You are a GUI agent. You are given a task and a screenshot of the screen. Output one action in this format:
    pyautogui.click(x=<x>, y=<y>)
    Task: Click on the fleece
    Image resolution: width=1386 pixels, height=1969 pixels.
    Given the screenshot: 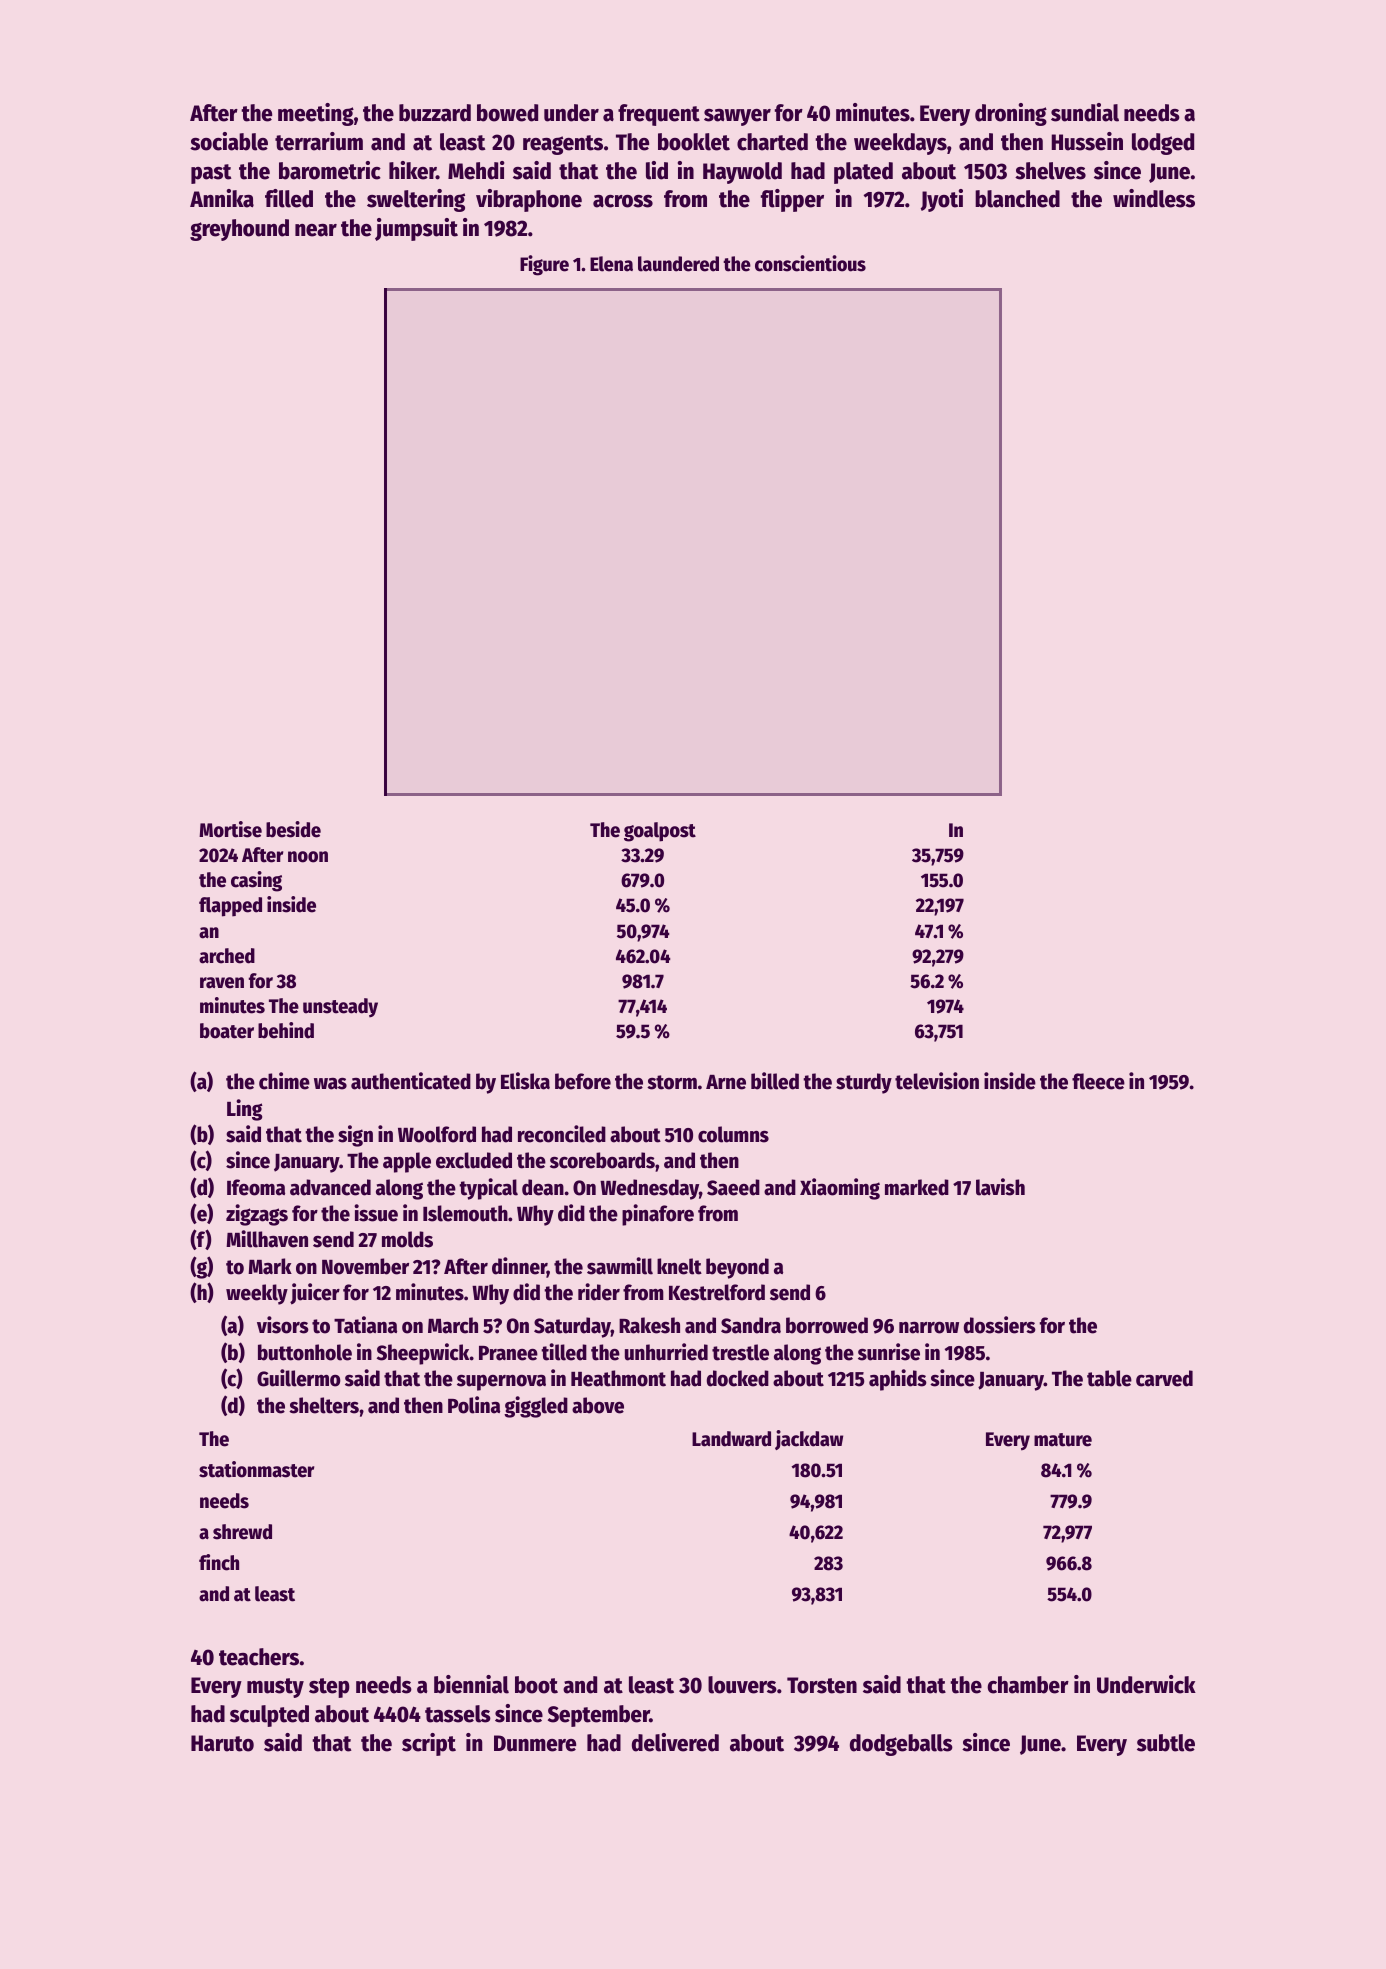 What is the action you would take?
    pyautogui.click(x=1098, y=1081)
